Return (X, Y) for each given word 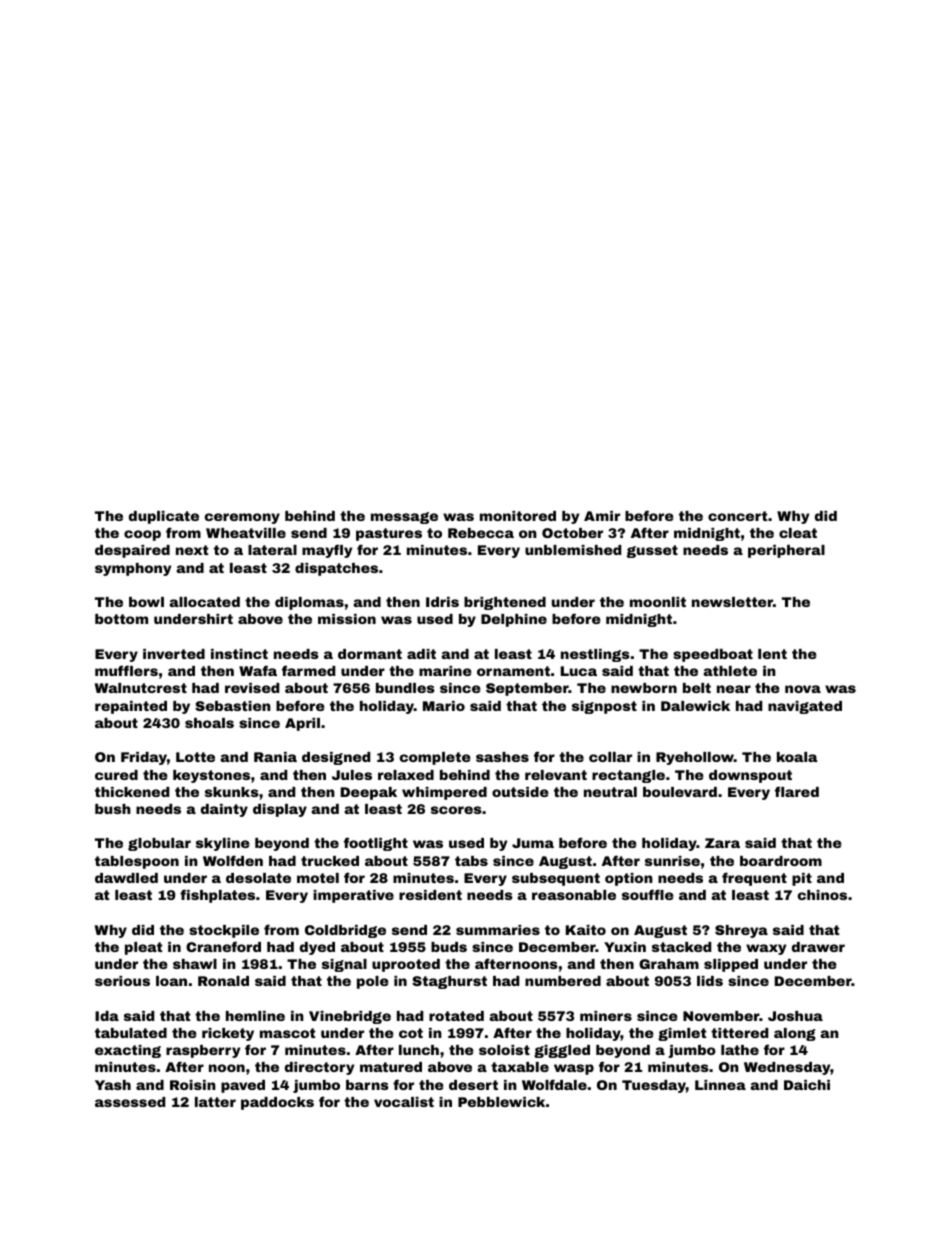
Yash (113, 1085)
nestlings (595, 655)
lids (710, 981)
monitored (518, 516)
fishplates (217, 896)
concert (738, 516)
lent (772, 654)
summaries (498, 930)
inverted (174, 654)
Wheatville (246, 533)
